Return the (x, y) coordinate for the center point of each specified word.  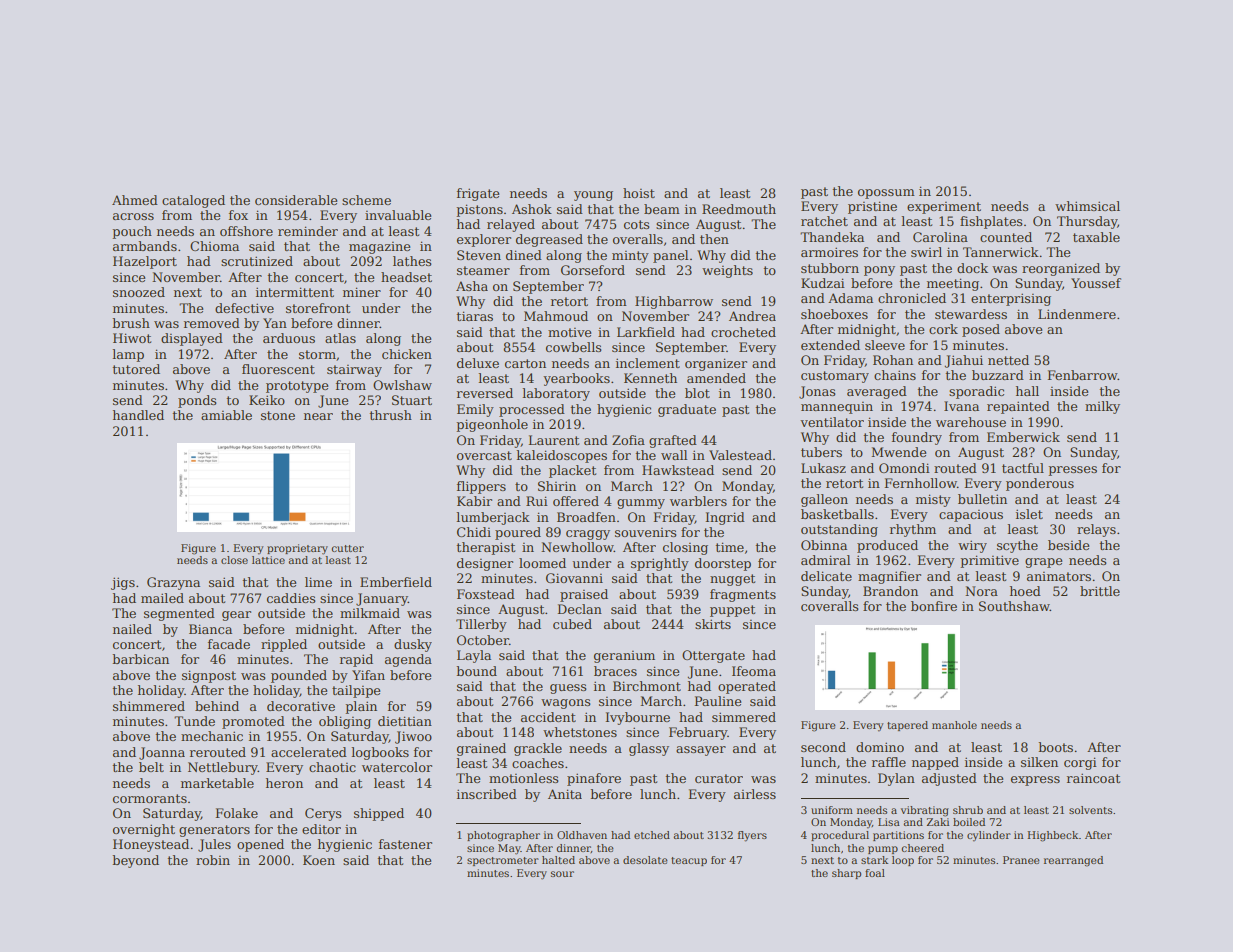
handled (138, 415)
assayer (701, 751)
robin (213, 860)
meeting (953, 284)
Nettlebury (223, 768)
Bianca (210, 629)
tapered (907, 726)
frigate (478, 194)
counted (1006, 237)
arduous (289, 338)
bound (477, 671)
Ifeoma (754, 671)
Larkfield (646, 332)
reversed (485, 393)
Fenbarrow (1083, 375)
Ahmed (135, 200)
